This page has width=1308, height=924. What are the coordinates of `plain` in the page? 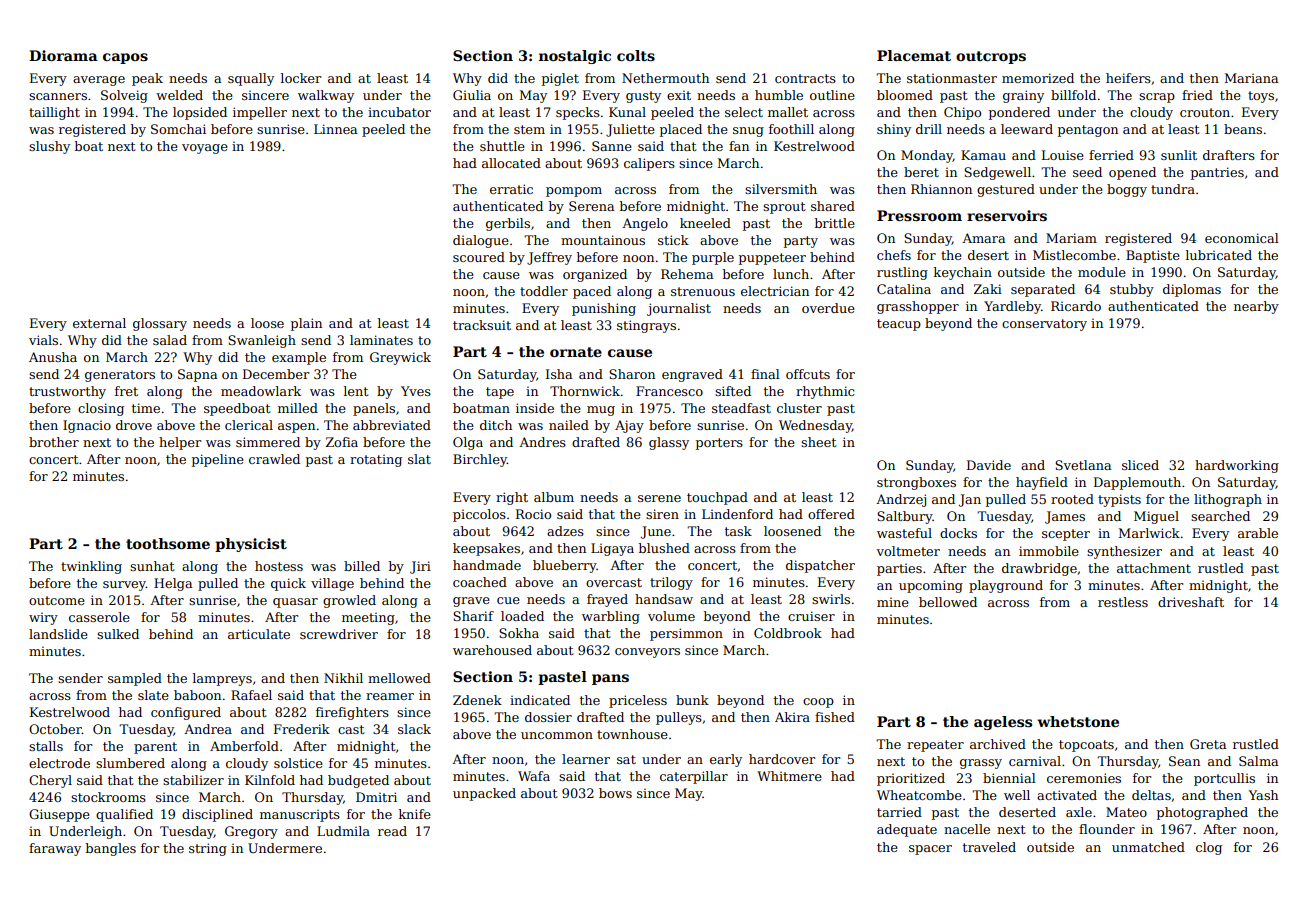 It's located at (306, 324).
